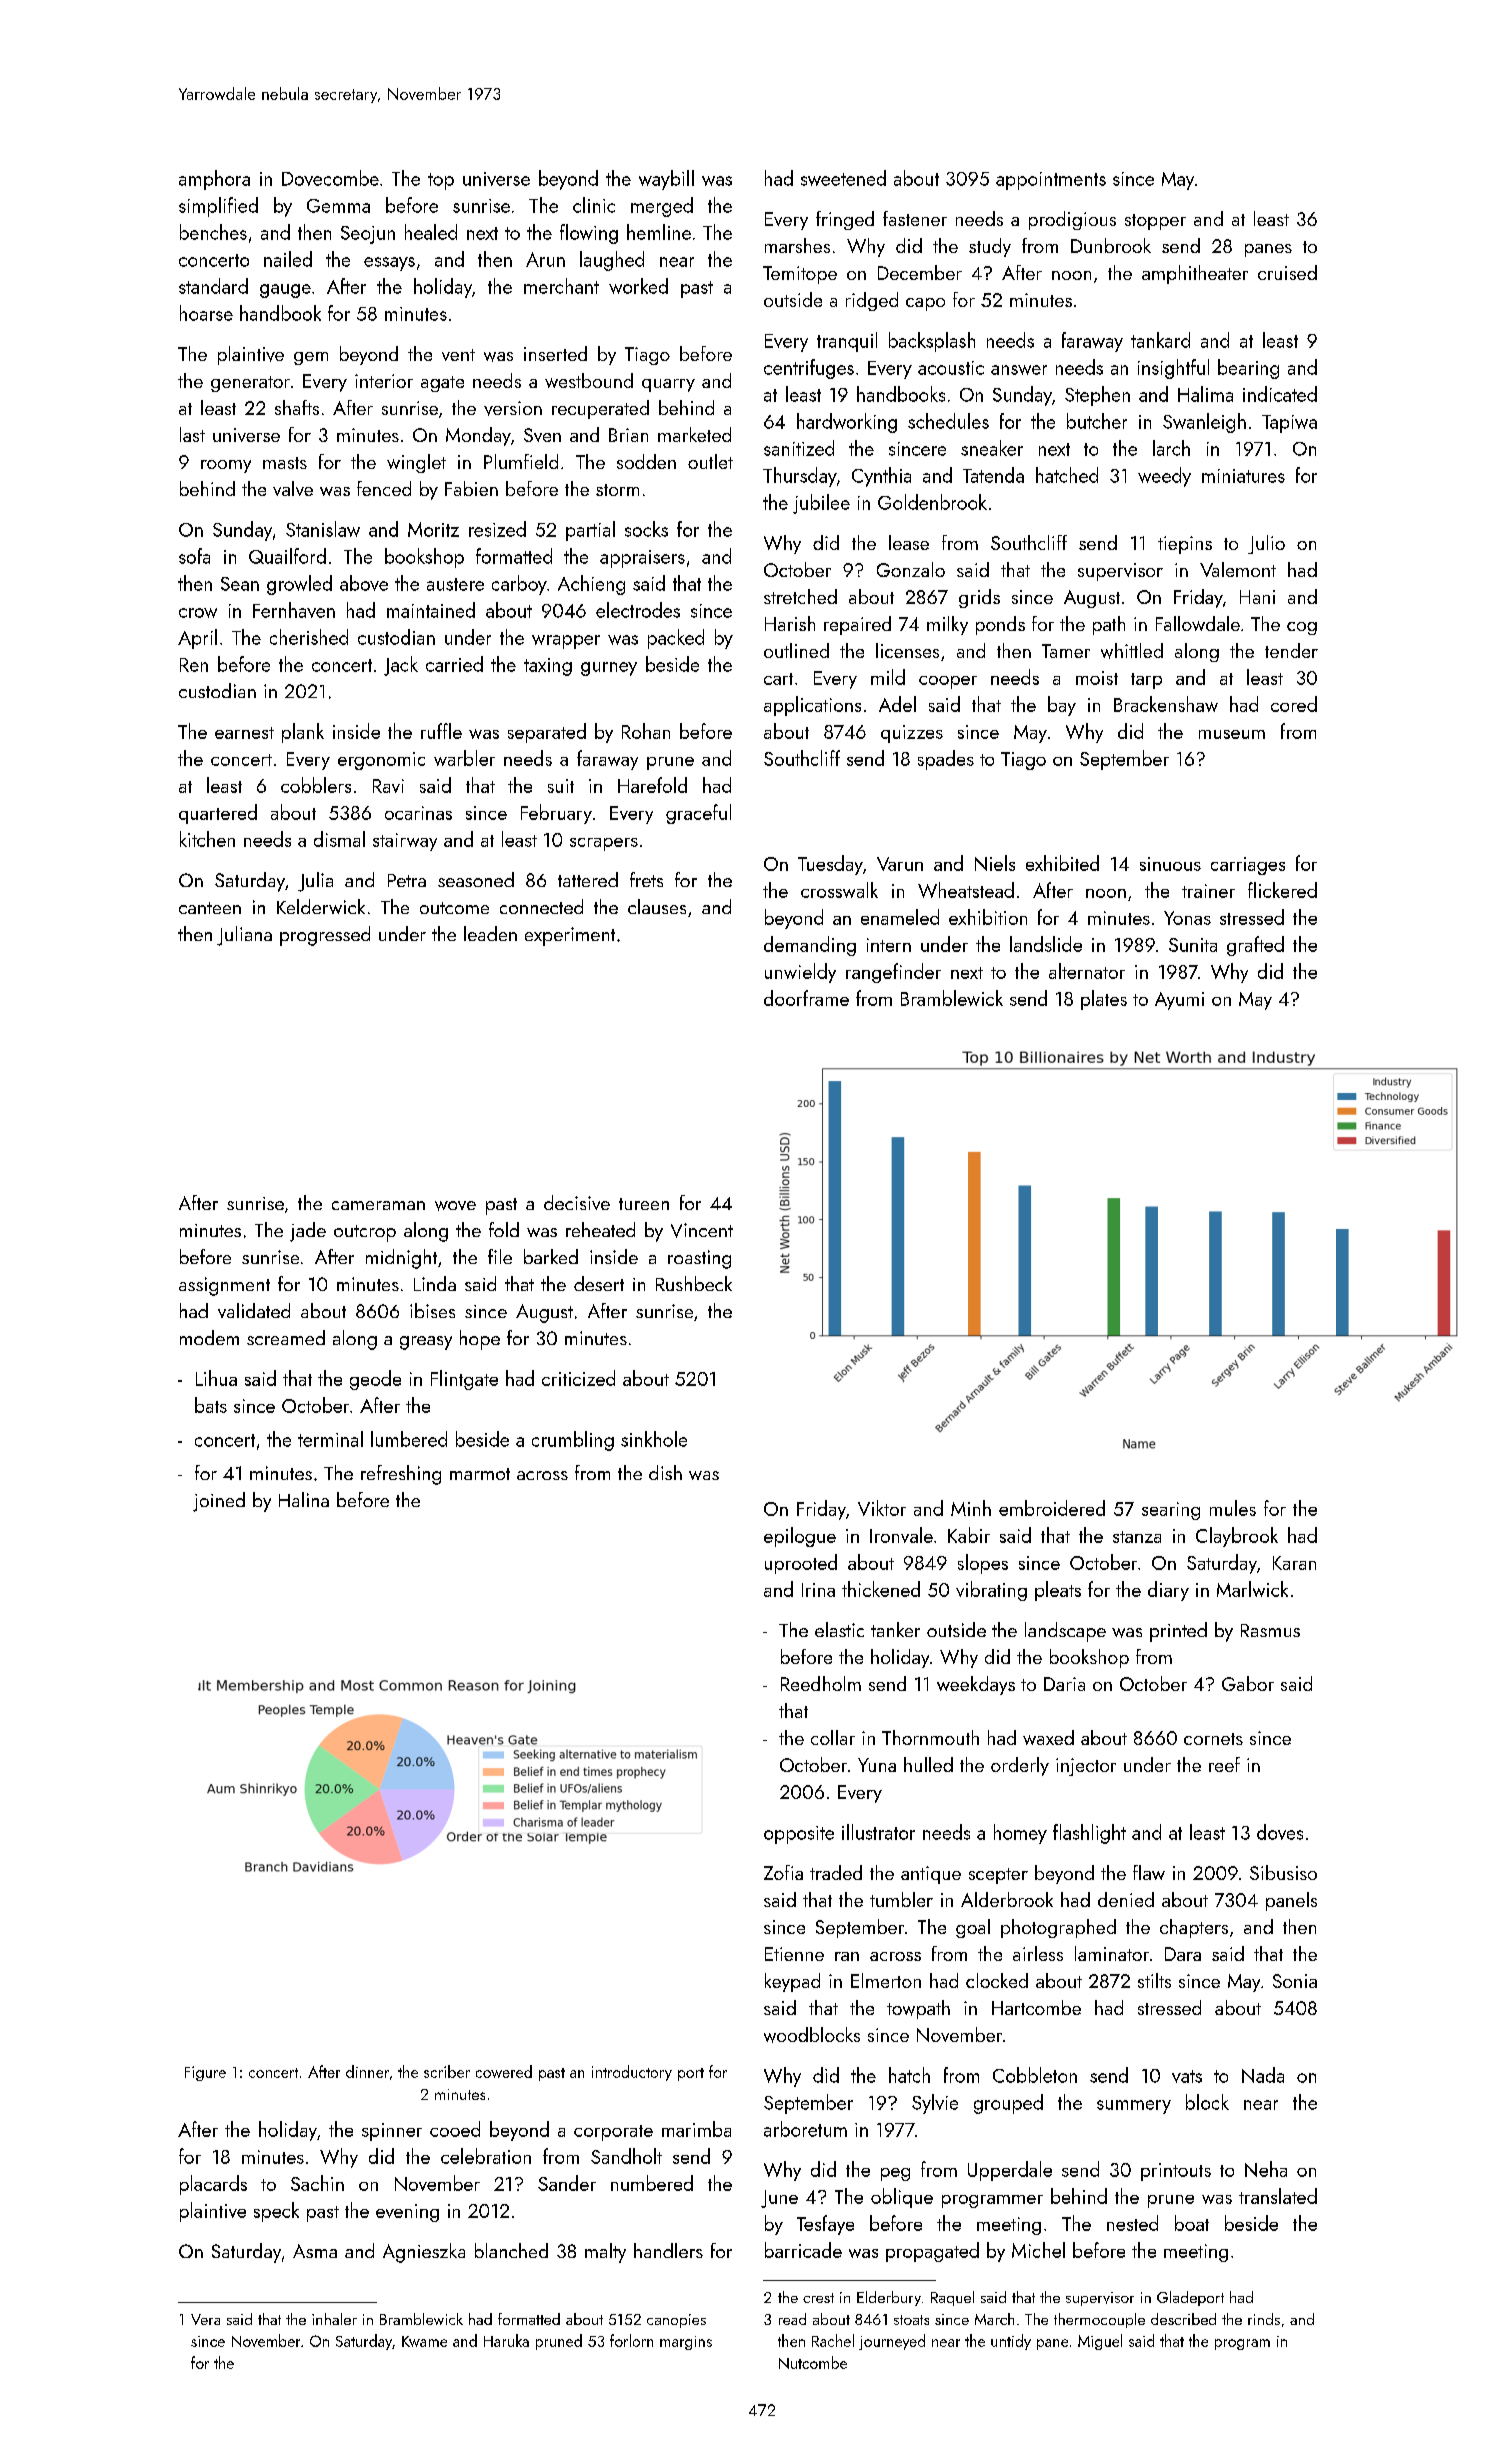 This image has height=2464, width=1496. Describe the element at coordinates (668, 385) in the image. I see `quarry` at that location.
